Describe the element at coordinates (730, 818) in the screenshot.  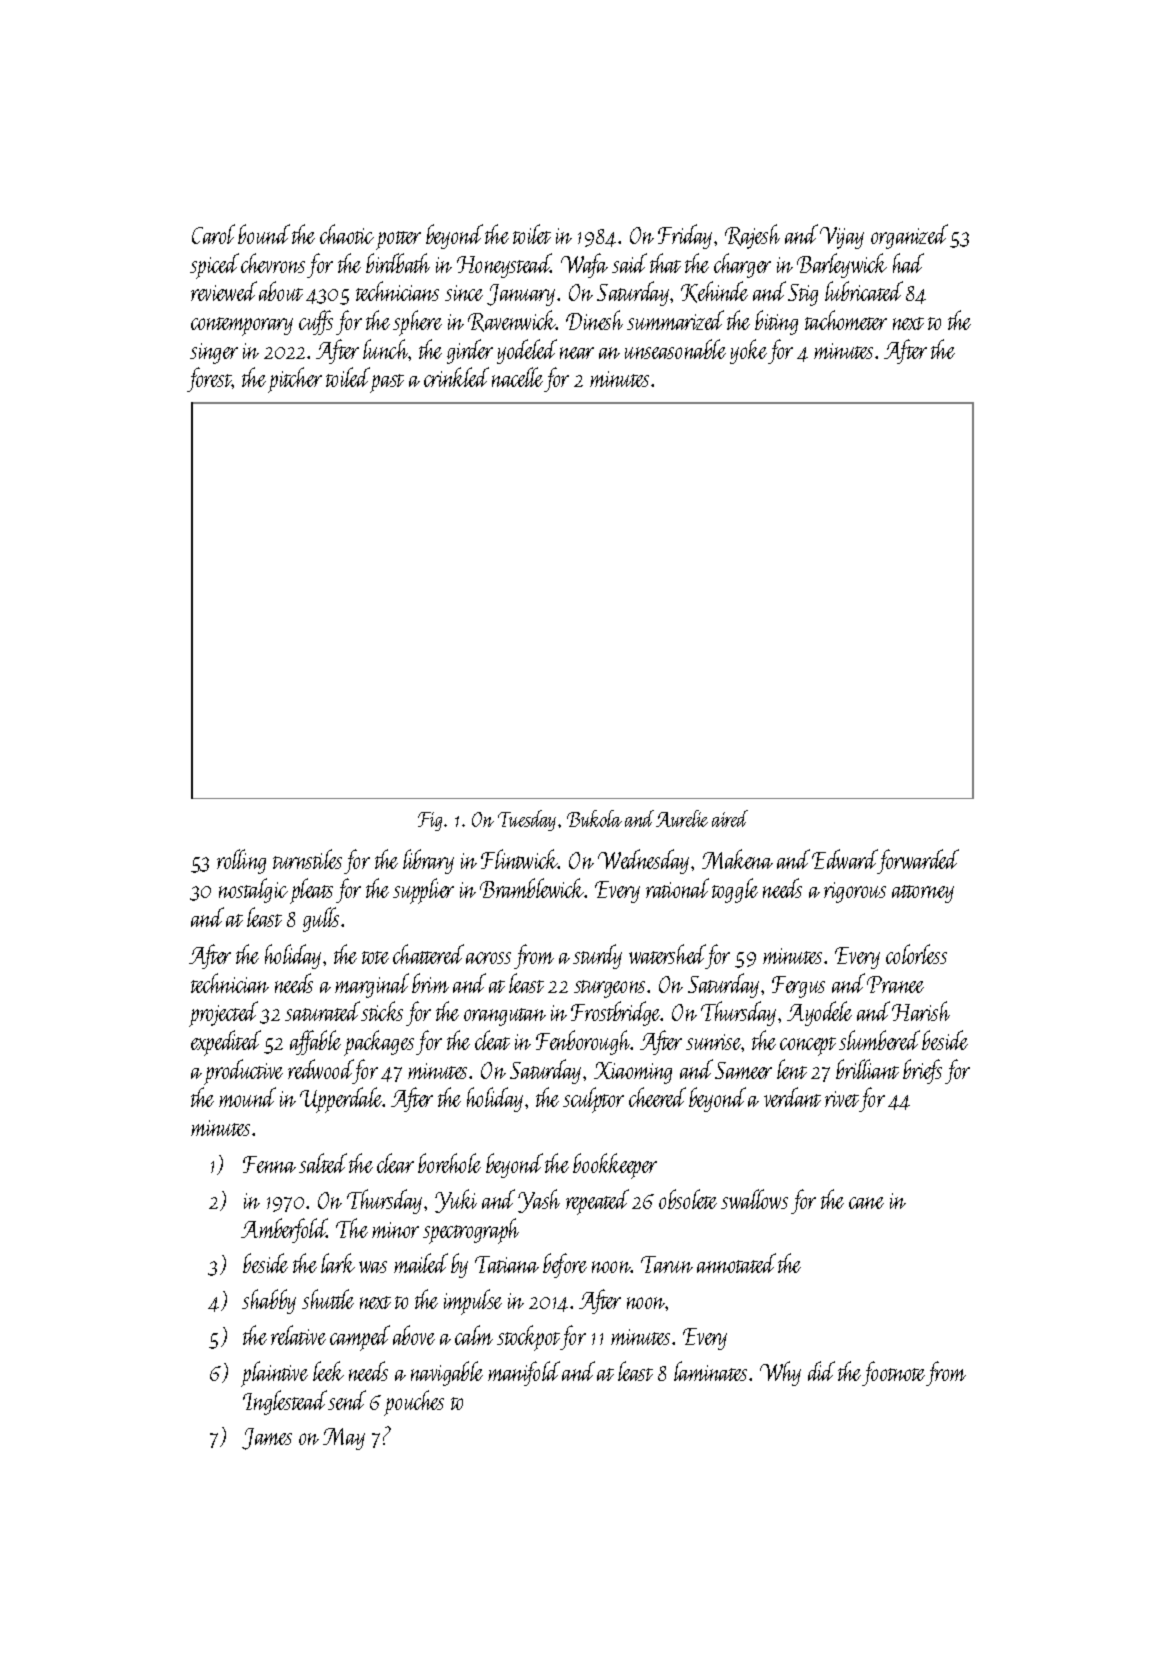
I see `aired` at that location.
